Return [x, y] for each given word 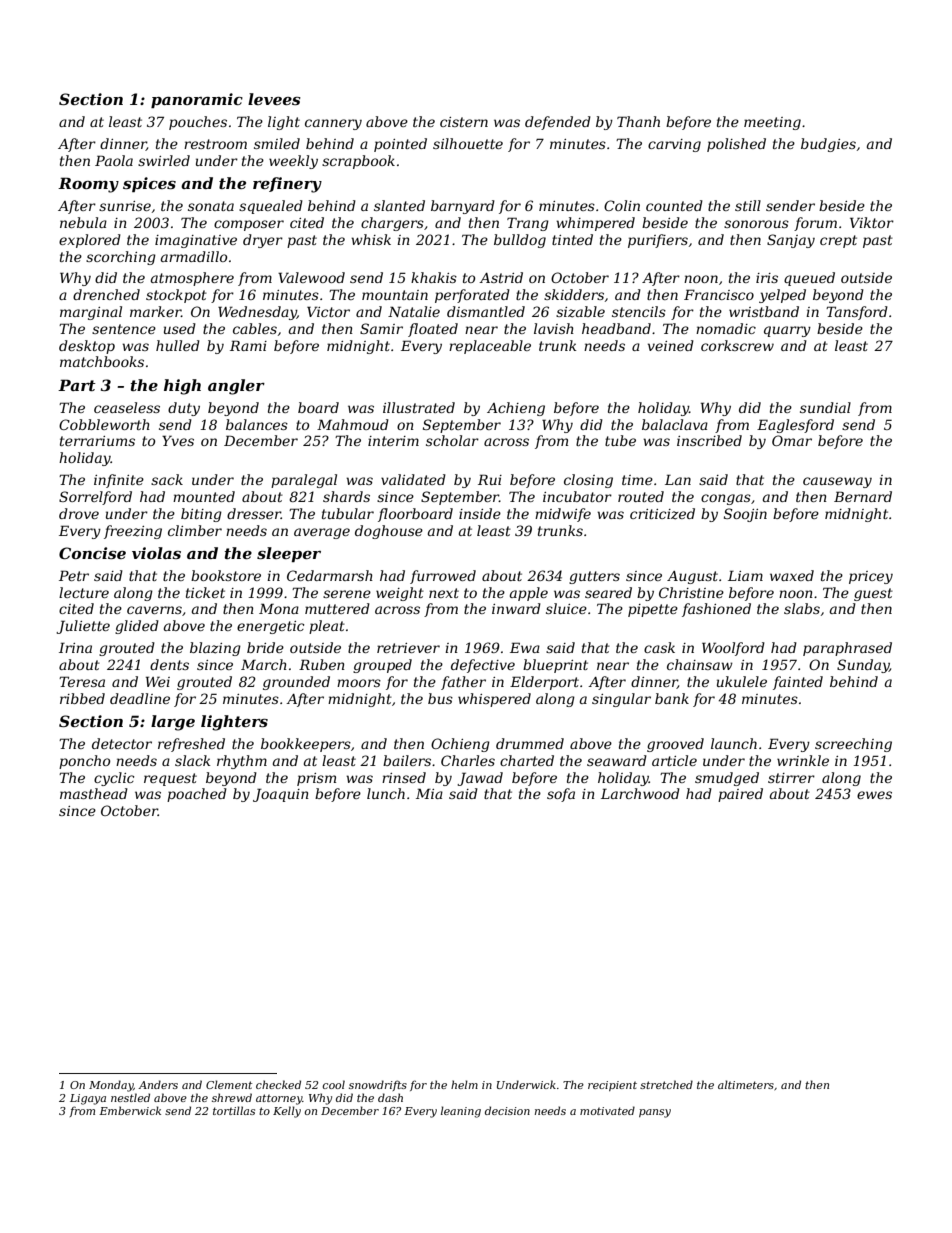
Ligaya [88, 1099]
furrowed [443, 577]
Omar [792, 440]
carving [674, 145]
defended [558, 123]
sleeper [289, 554]
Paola [114, 160]
